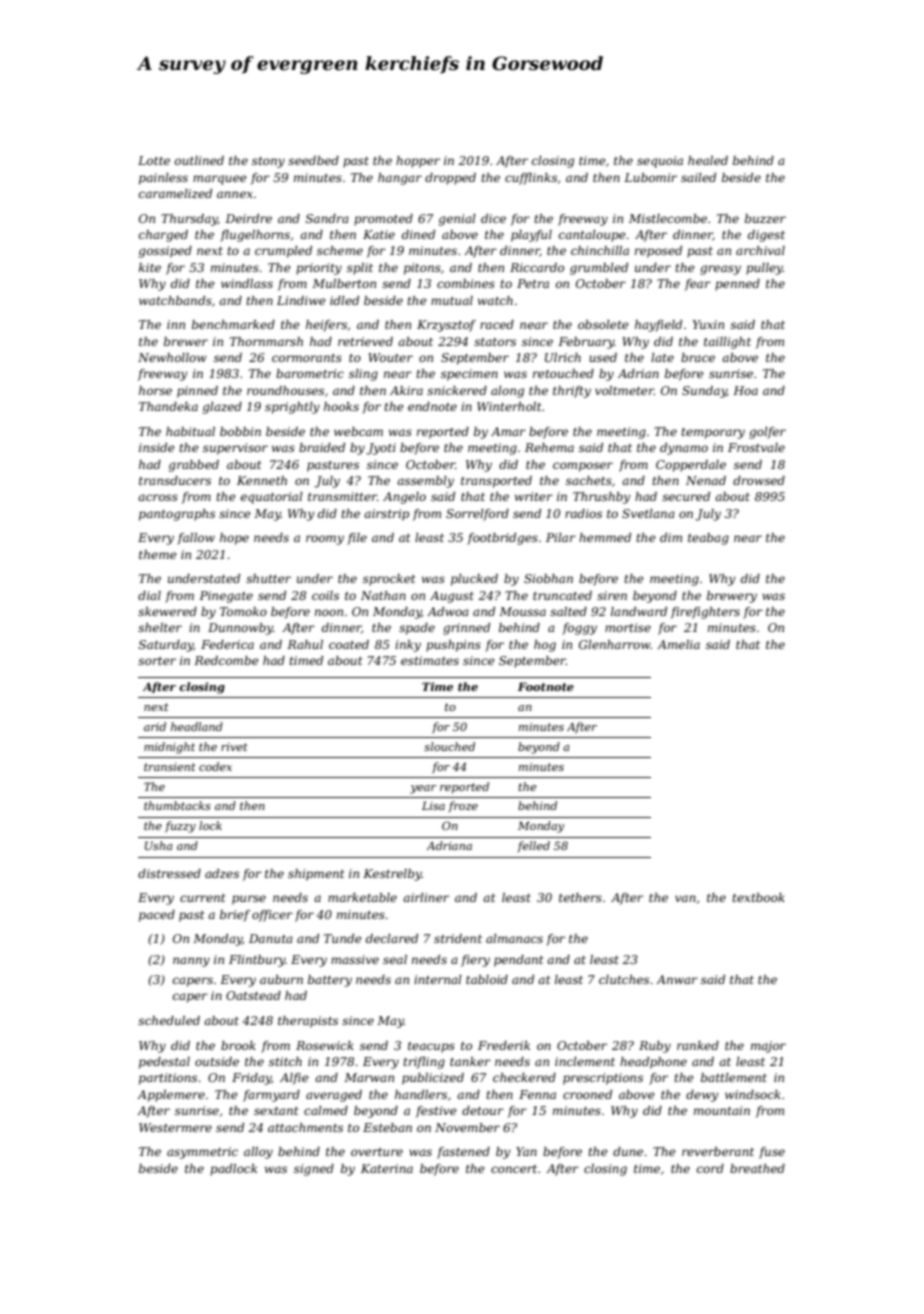 This document has height=1314, width=924. Describe the element at coordinates (757, 1168) in the document. I see `breathed` at that location.
